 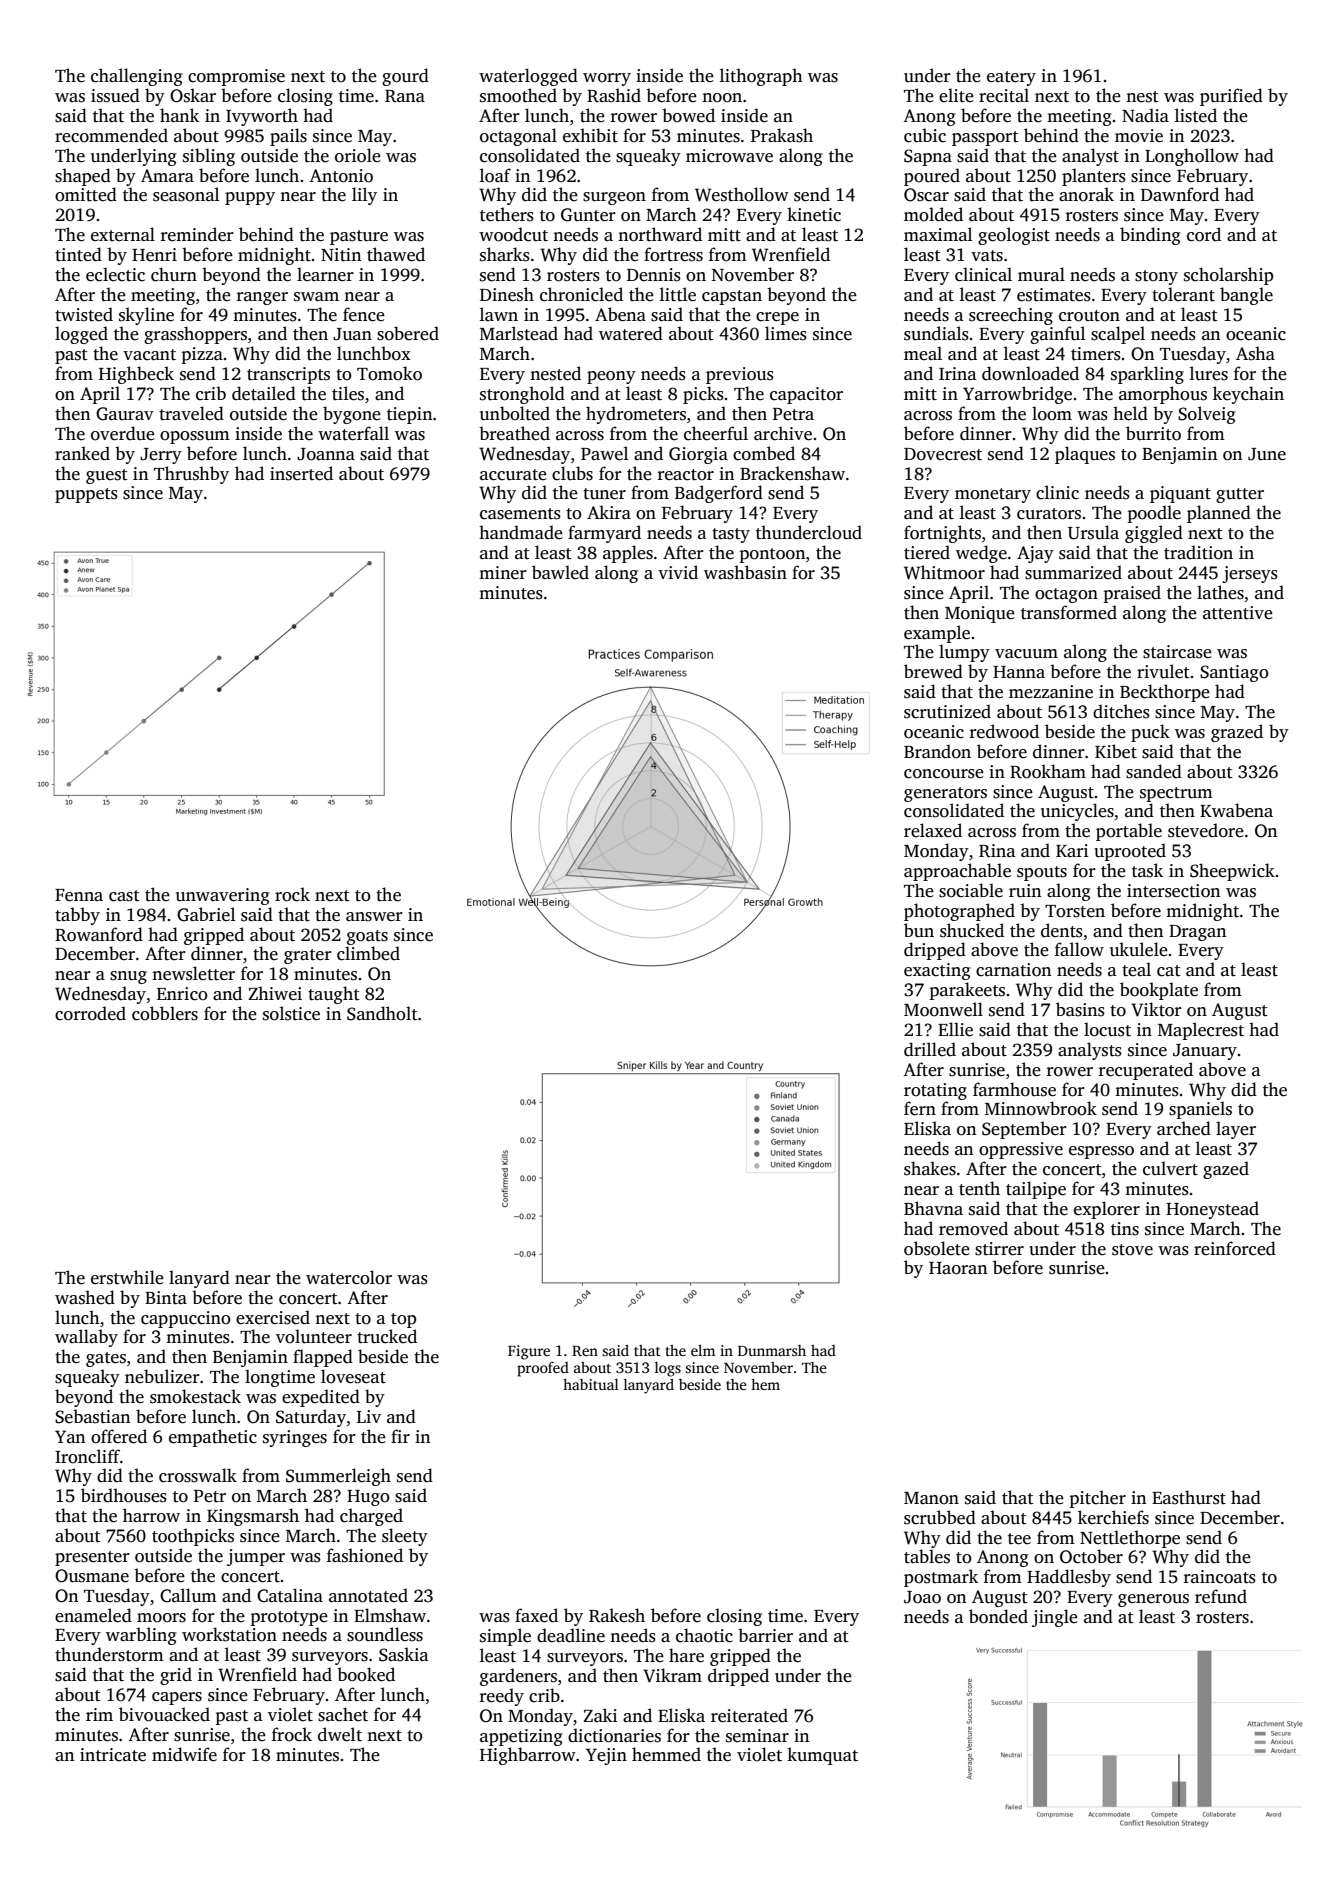 What do you see at coordinates (223, 896) in the screenshot?
I see `unwavering` at bounding box center [223, 896].
